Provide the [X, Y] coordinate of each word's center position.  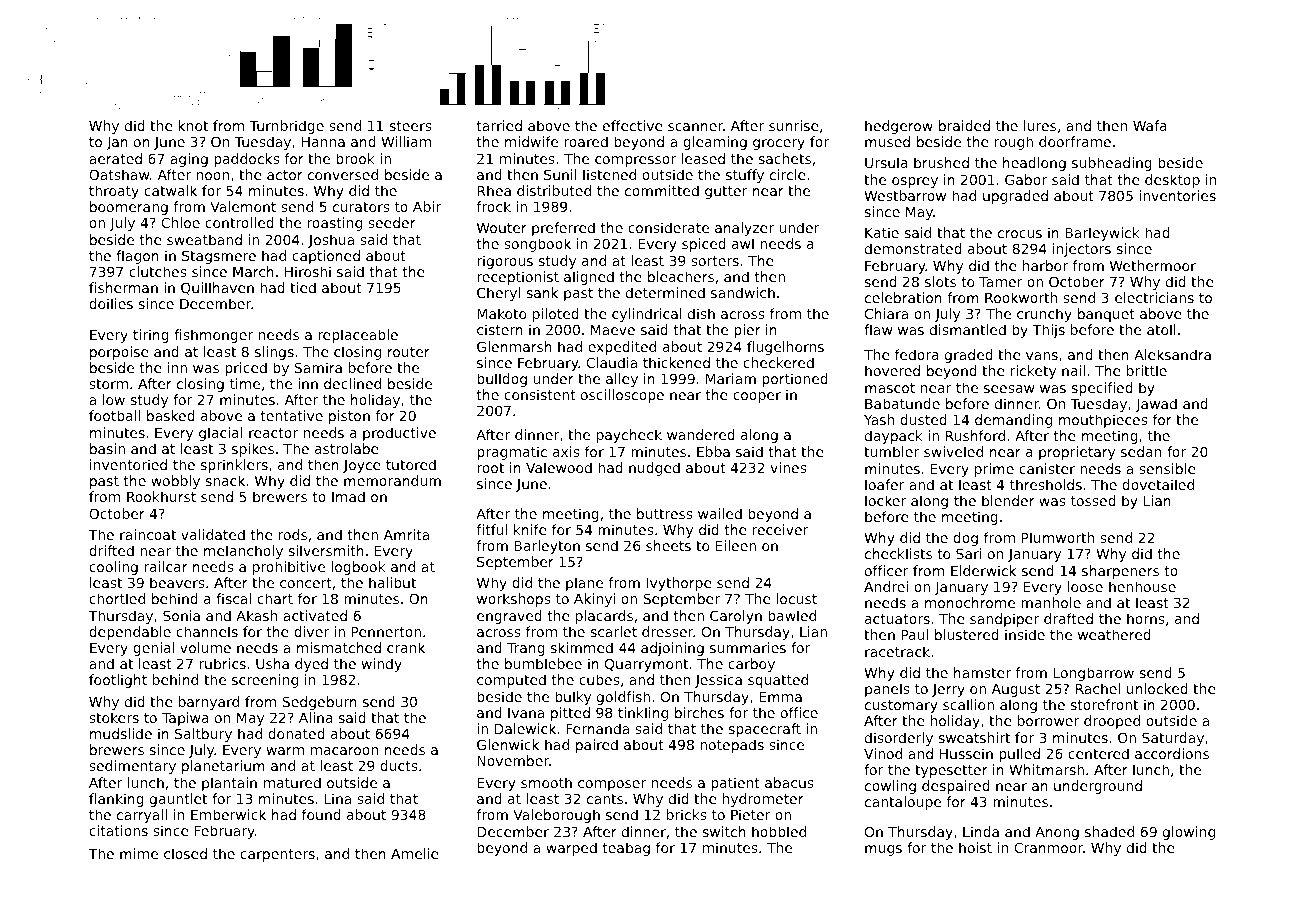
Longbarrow [1093, 674]
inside [1025, 634]
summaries [748, 647]
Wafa [1150, 125]
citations [118, 830]
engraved [509, 617]
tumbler [891, 451]
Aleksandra [1172, 354]
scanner [695, 127]
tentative [292, 415]
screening [265, 681]
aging [189, 160]
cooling [113, 568]
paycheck [629, 436]
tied [303, 287]
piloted [556, 315]
